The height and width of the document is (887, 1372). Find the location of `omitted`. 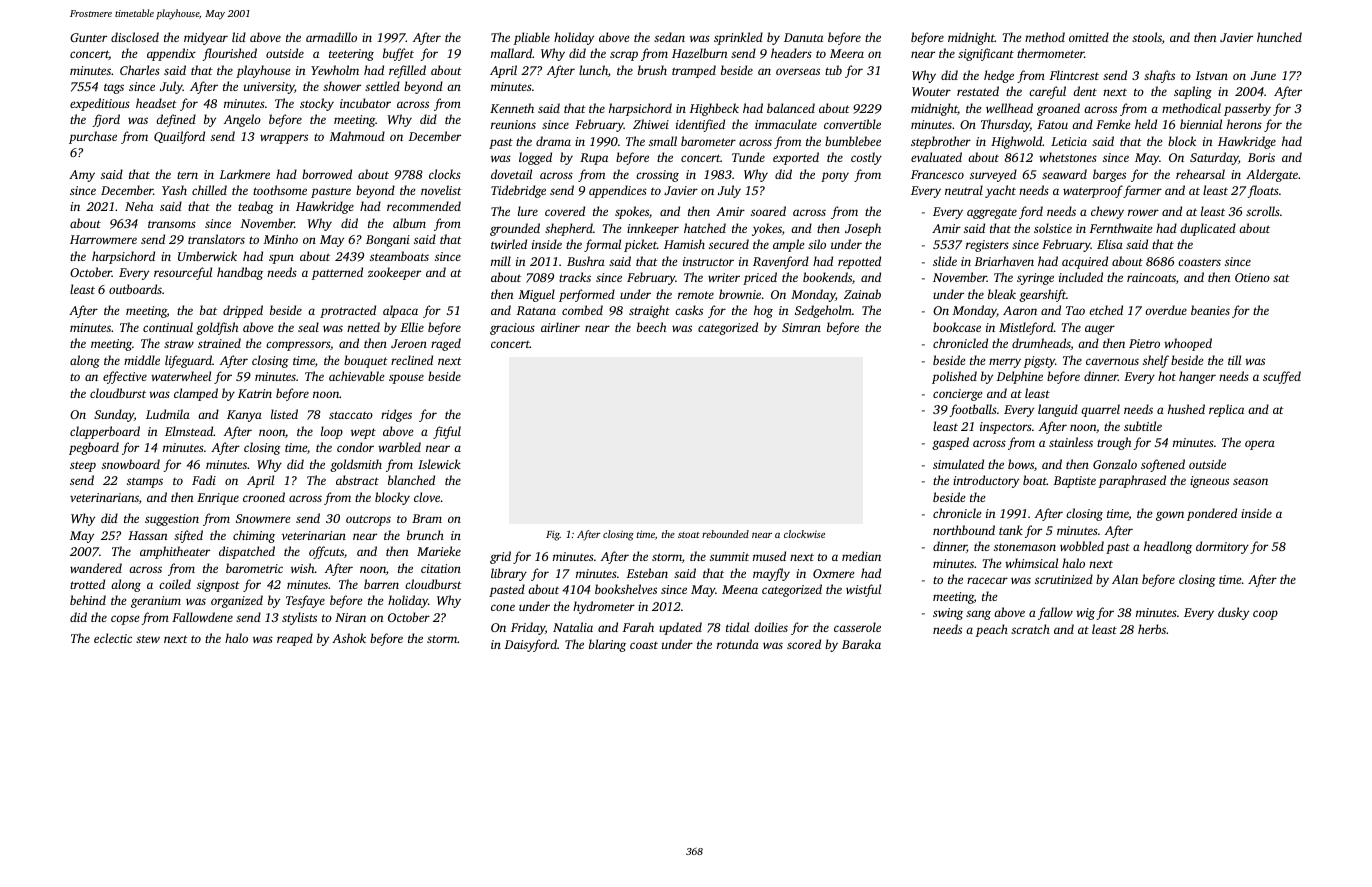

omitted is located at coordinates (1089, 37).
